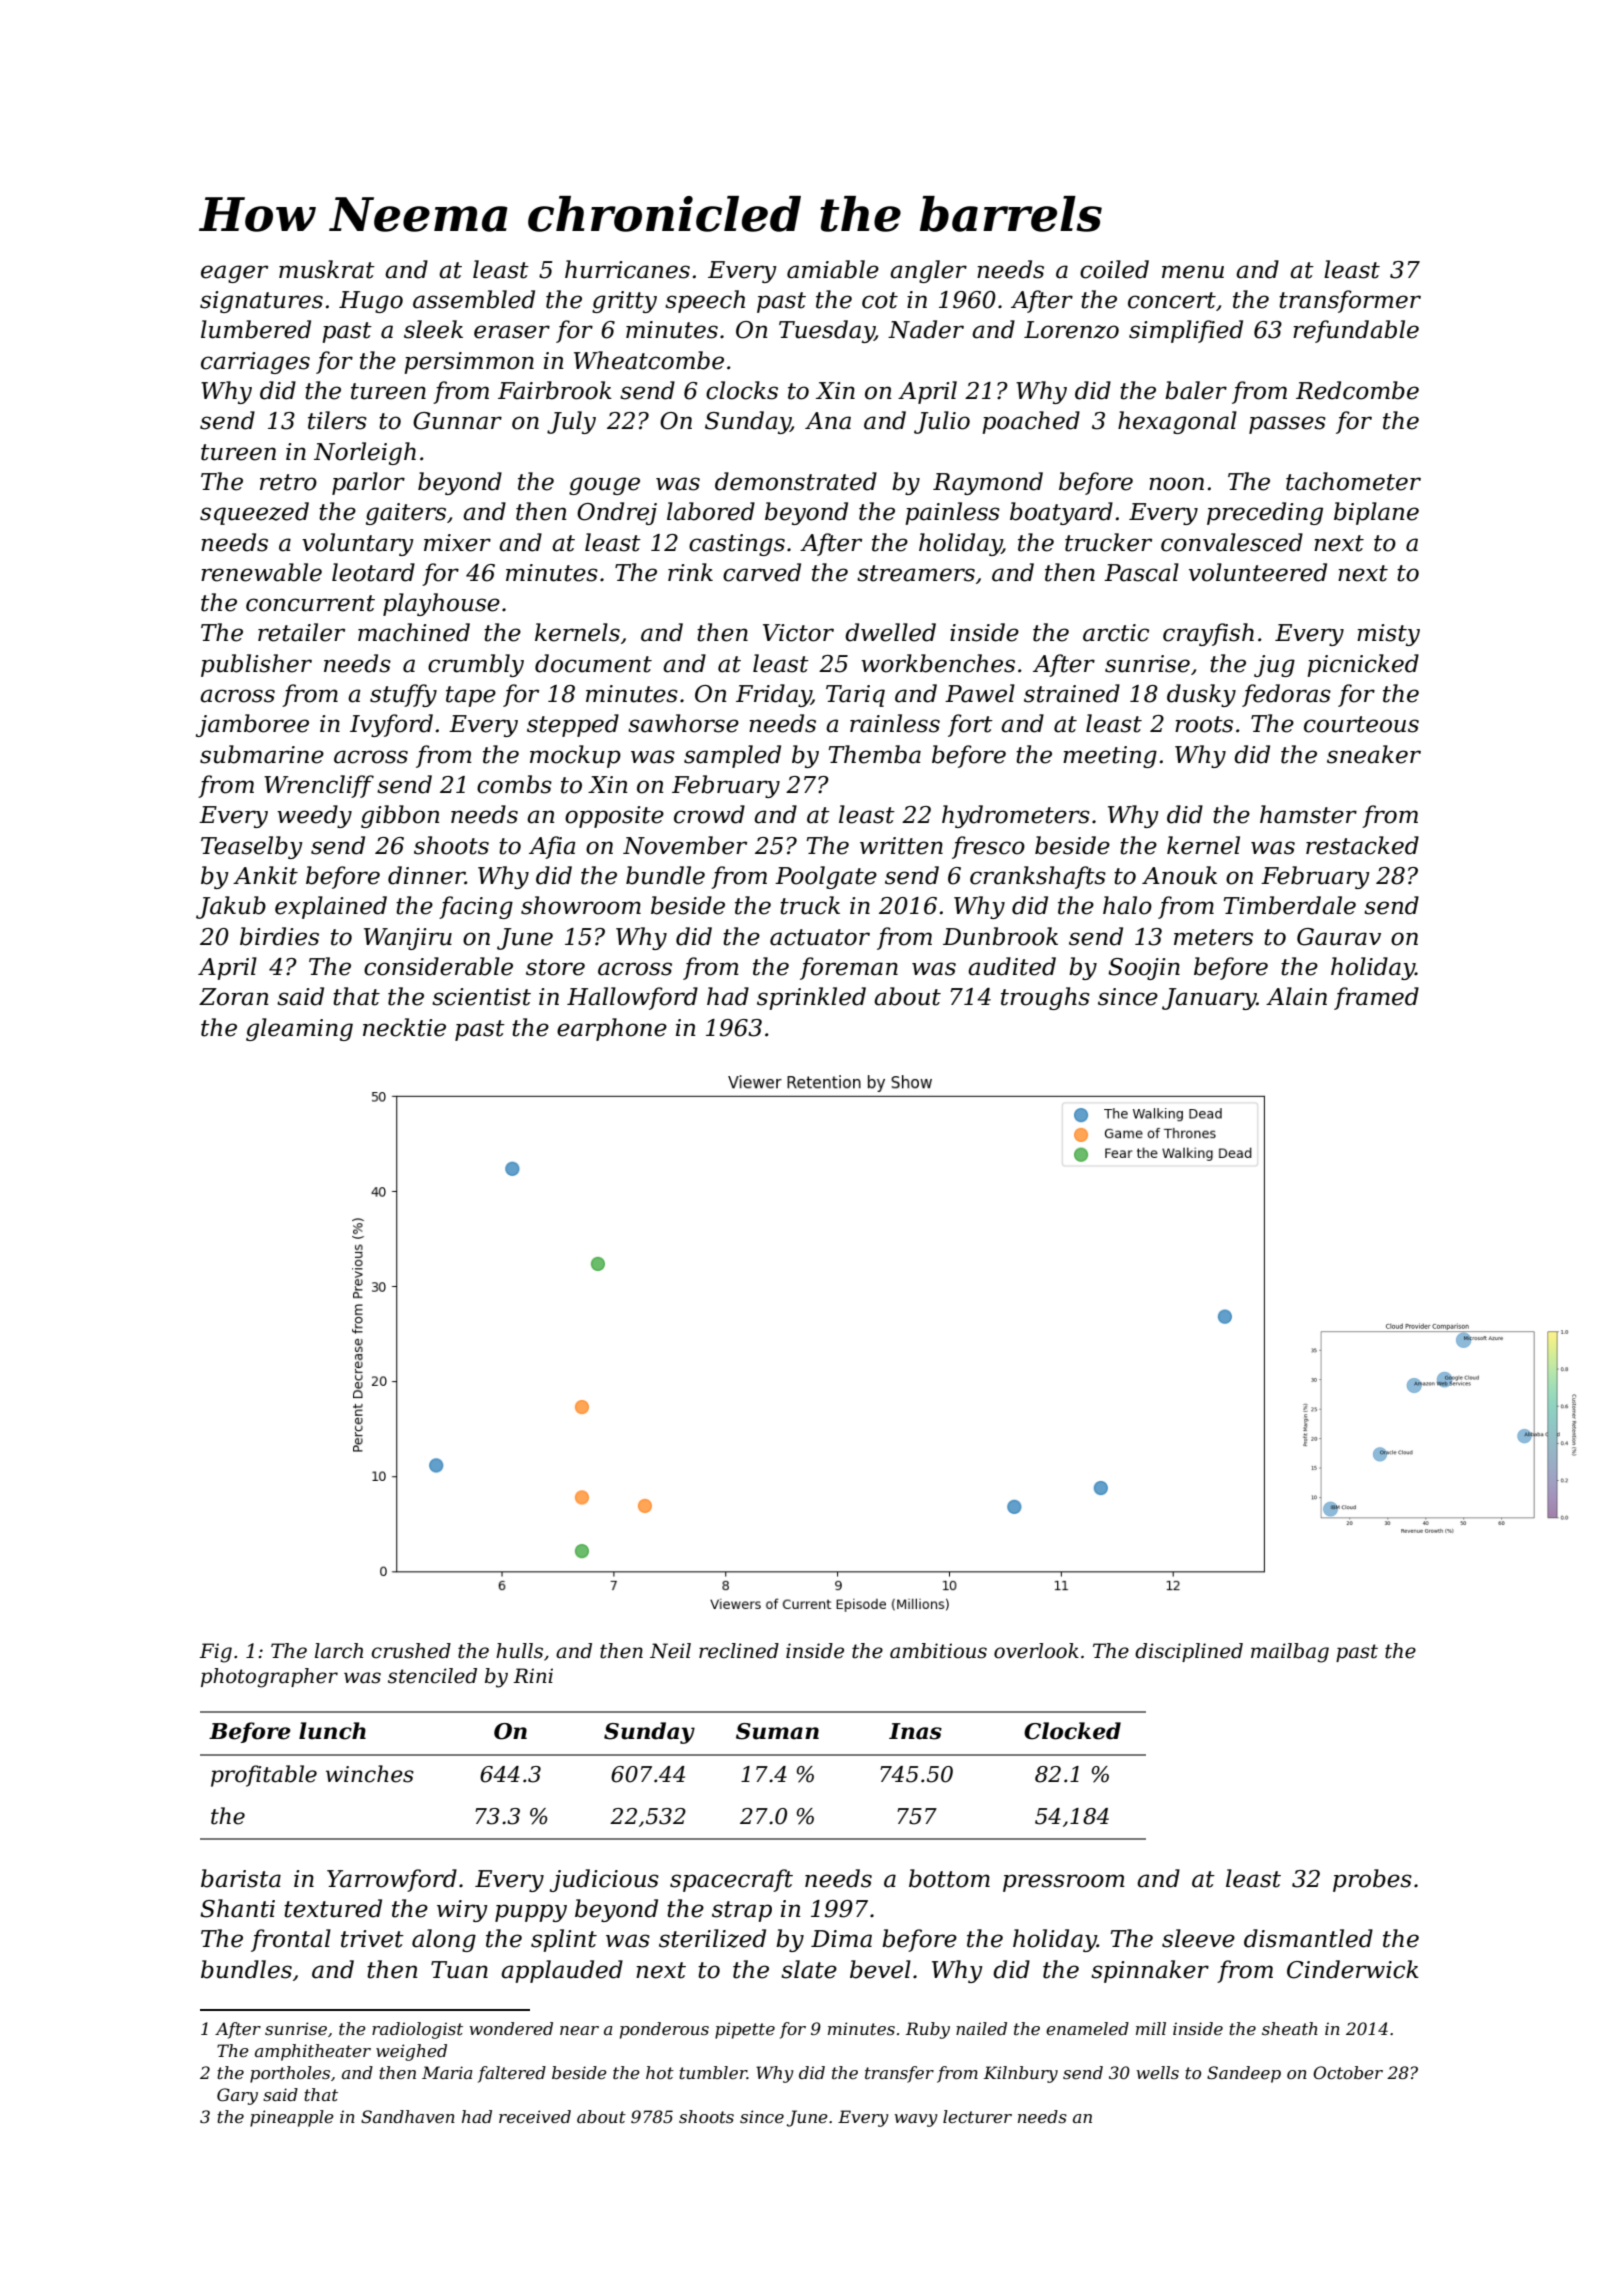 The height and width of the page is (2292, 1620). I want to click on wavy, so click(916, 2120).
